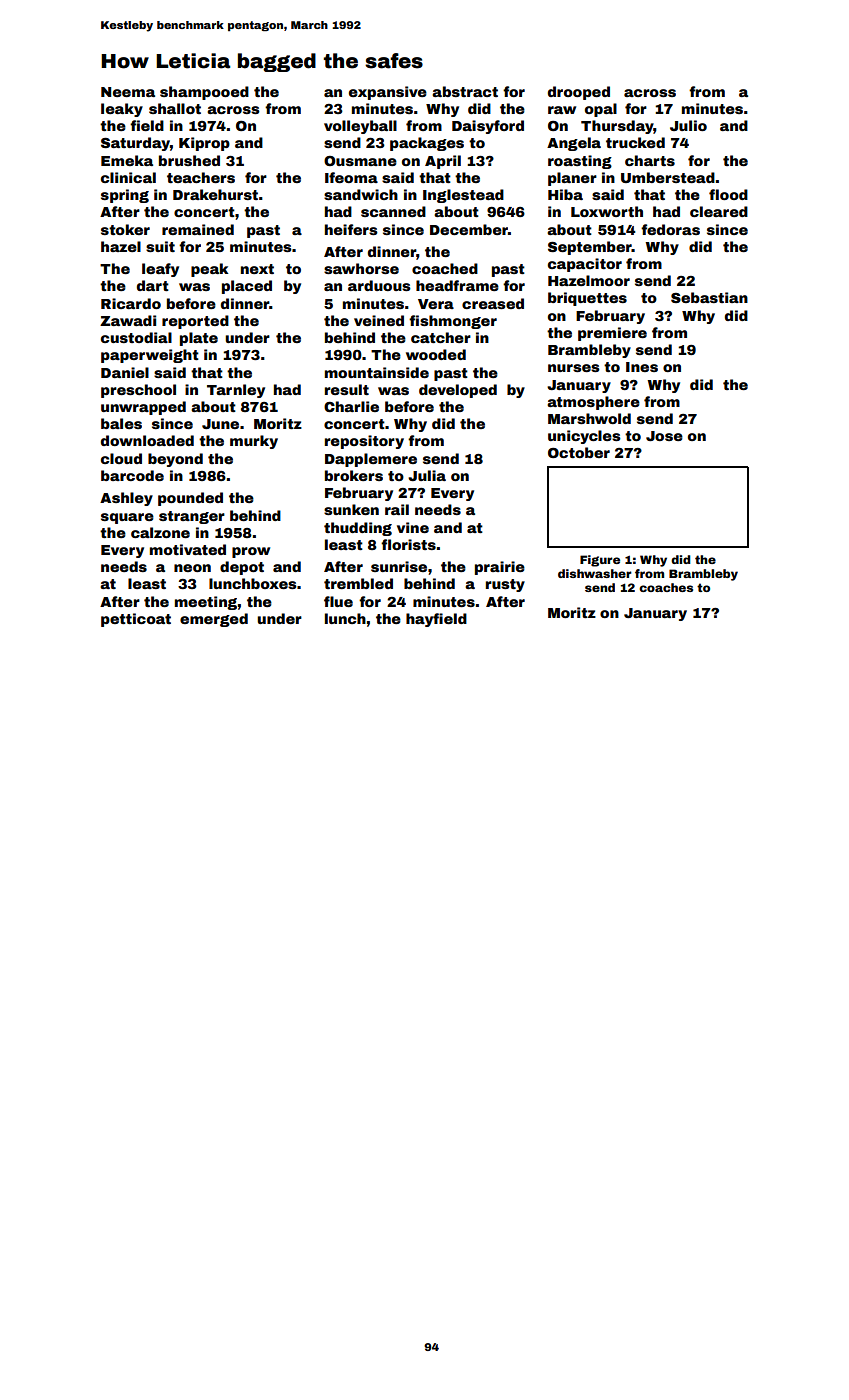  I want to click on creased, so click(493, 303).
